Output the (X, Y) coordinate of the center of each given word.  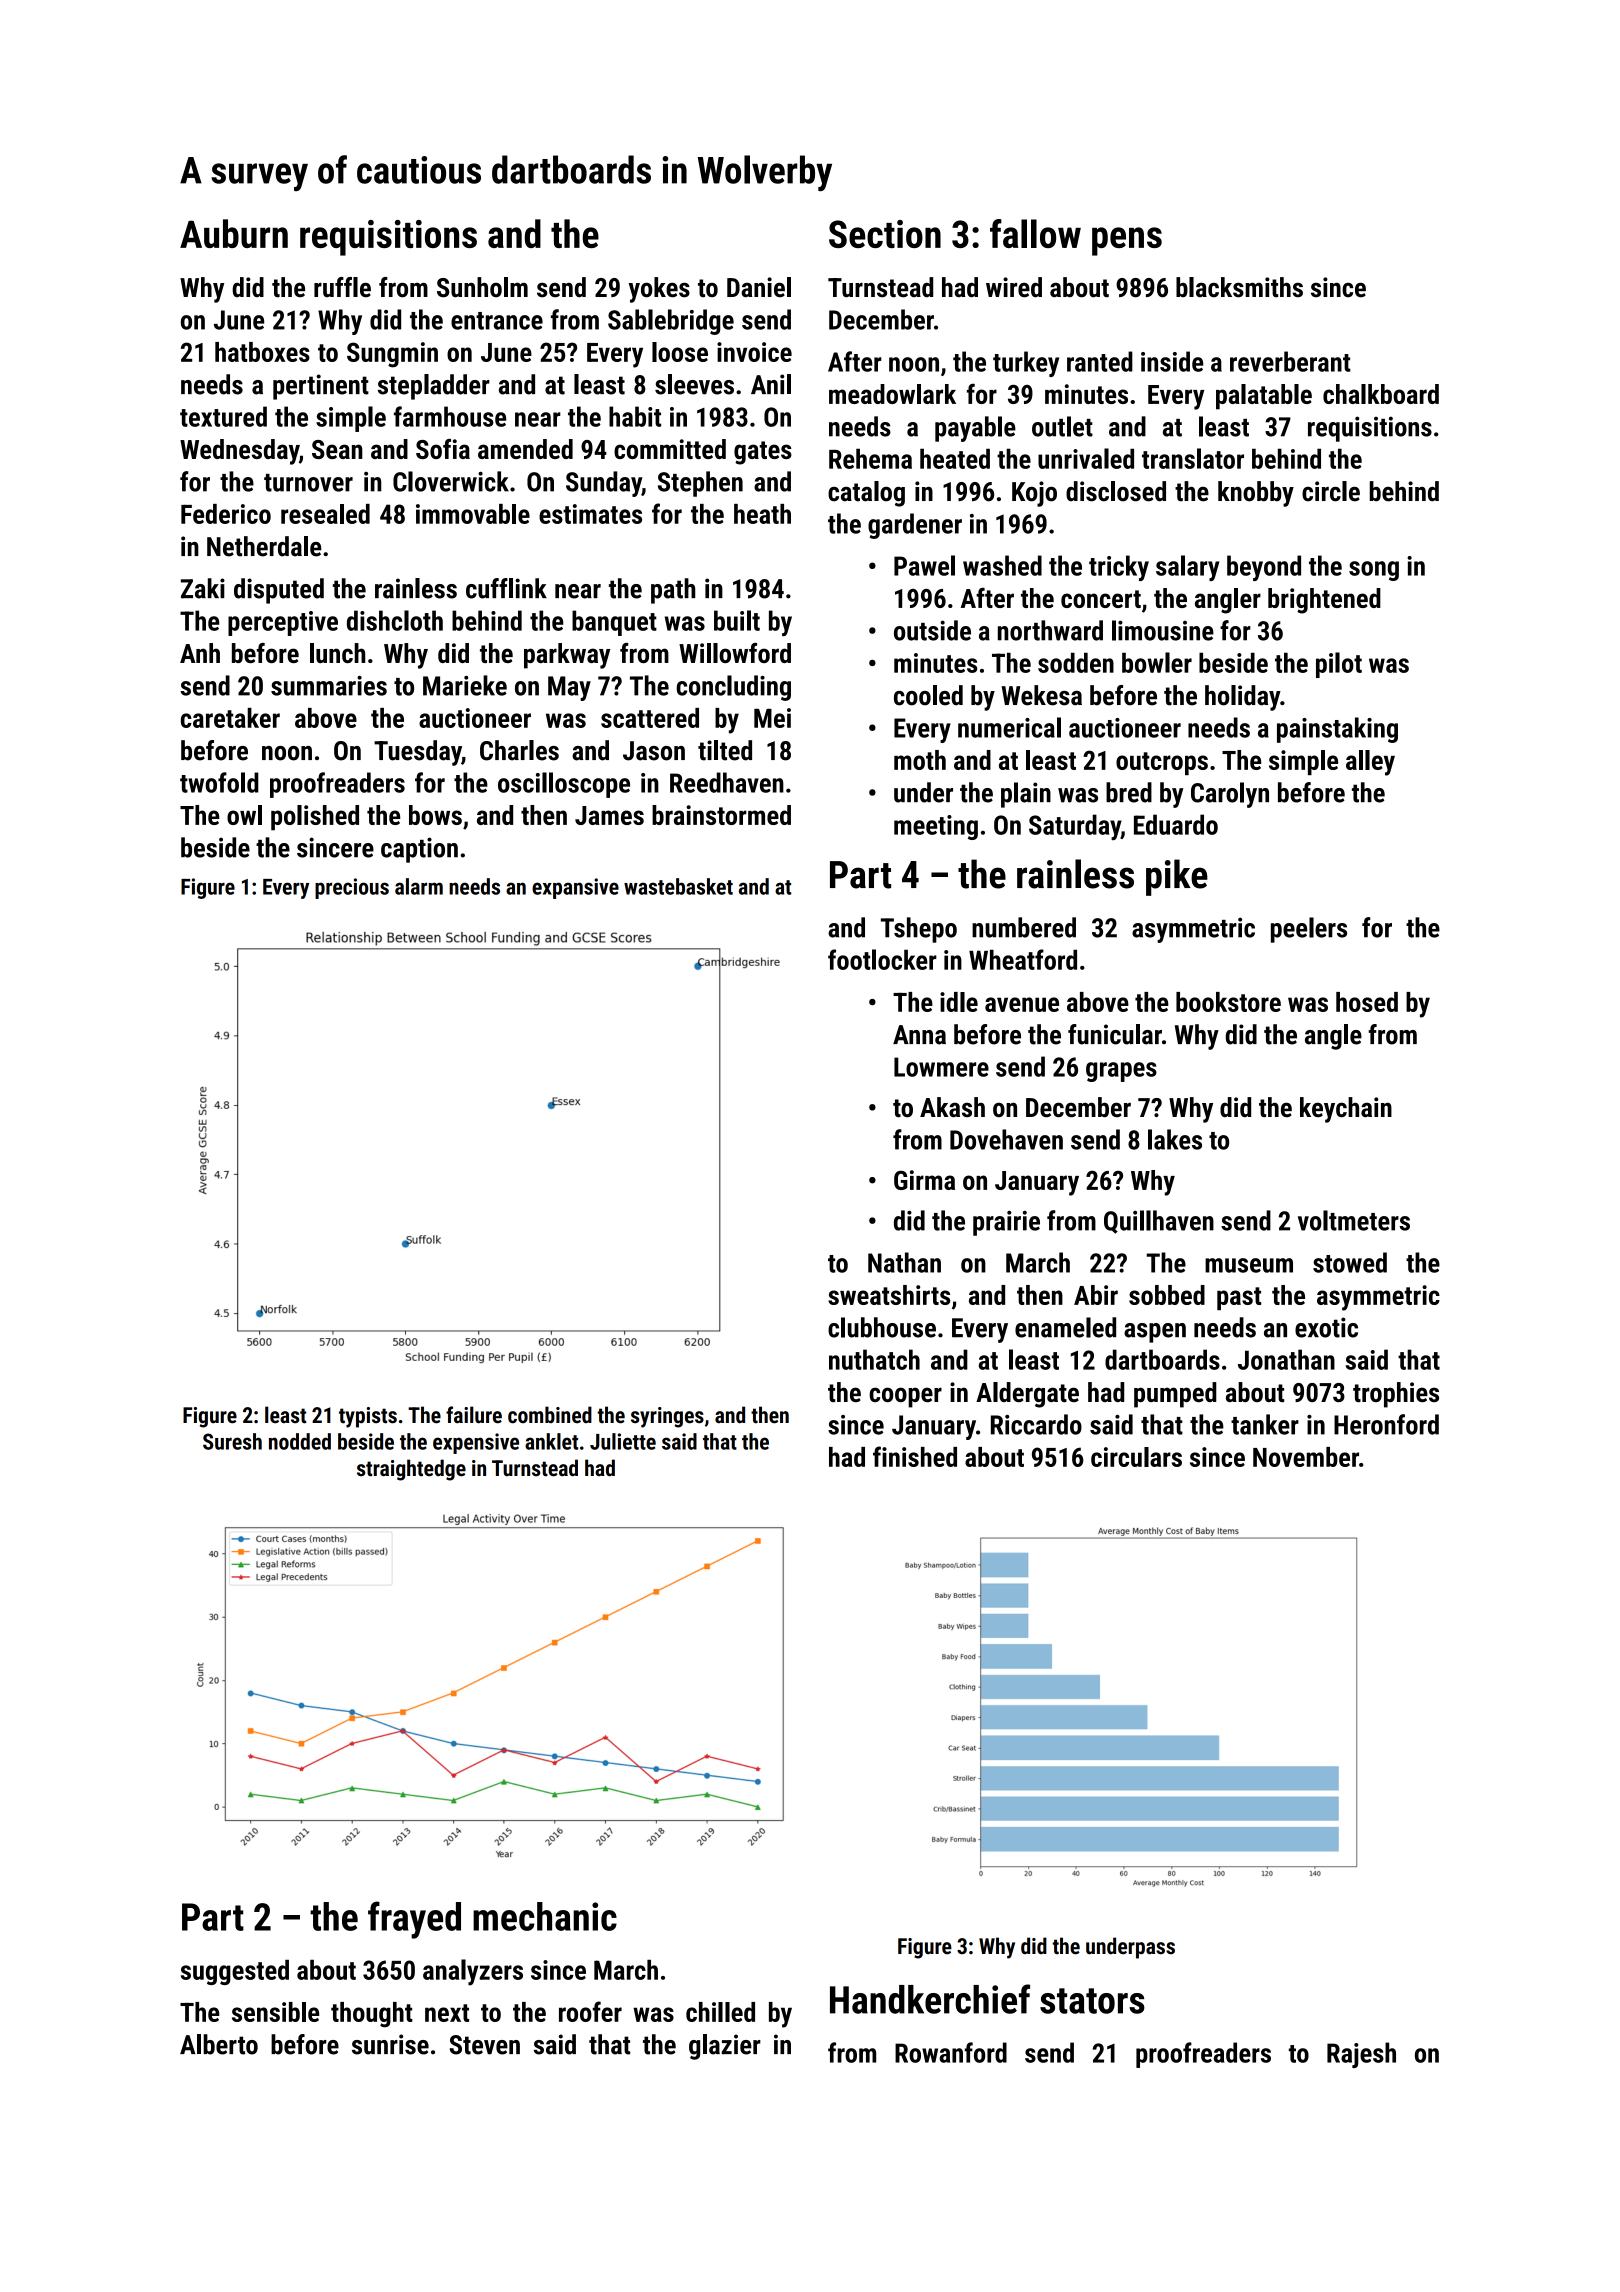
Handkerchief (930, 1999)
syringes (667, 1417)
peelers (1309, 930)
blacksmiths (1239, 287)
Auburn (234, 233)
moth (920, 760)
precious (352, 888)
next (447, 2013)
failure (474, 1415)
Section (885, 234)
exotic (1326, 1327)
